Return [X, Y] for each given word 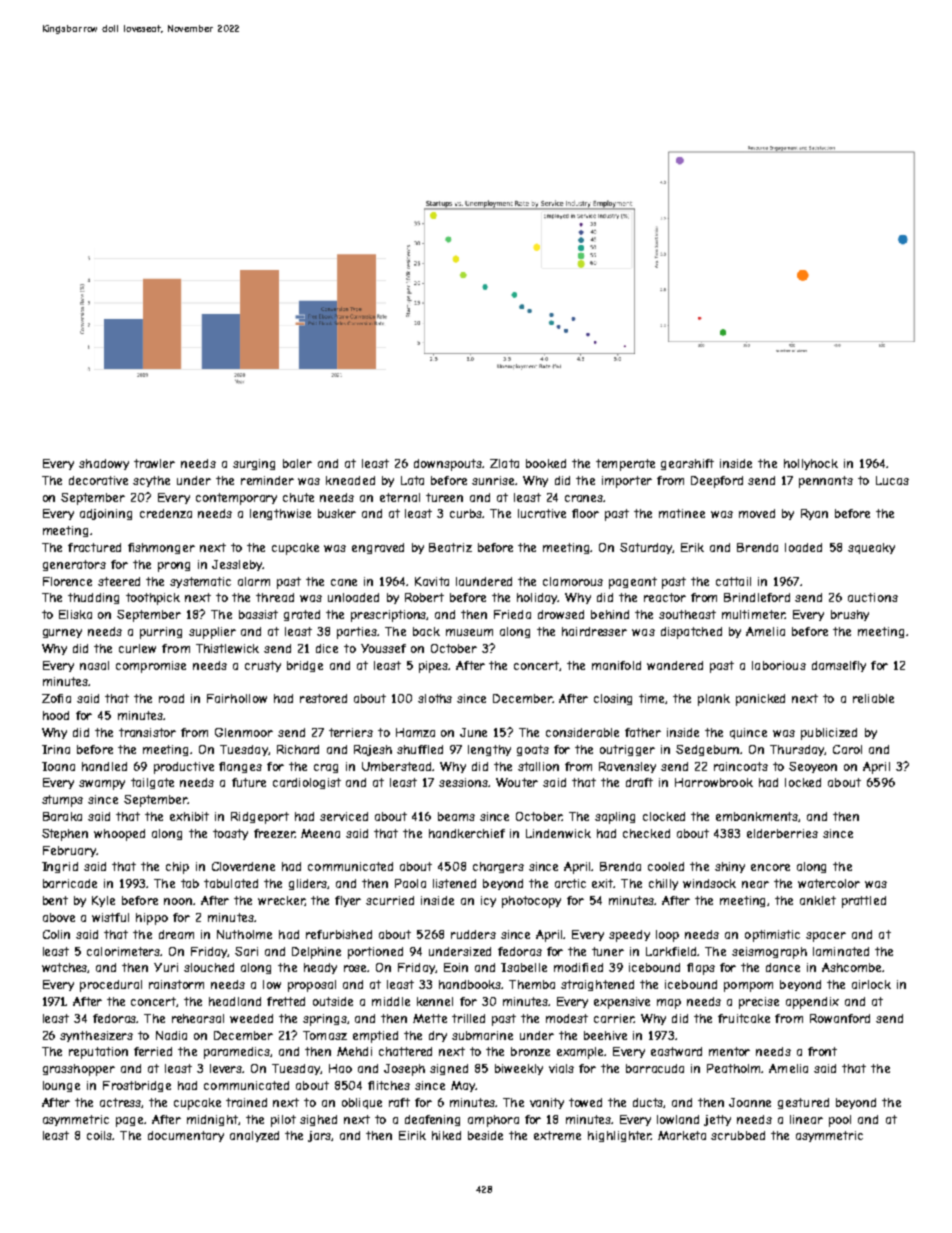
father [643, 732]
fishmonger [161, 548]
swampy [102, 785]
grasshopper [79, 1070]
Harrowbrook [714, 782]
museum [469, 632]
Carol [847, 749]
